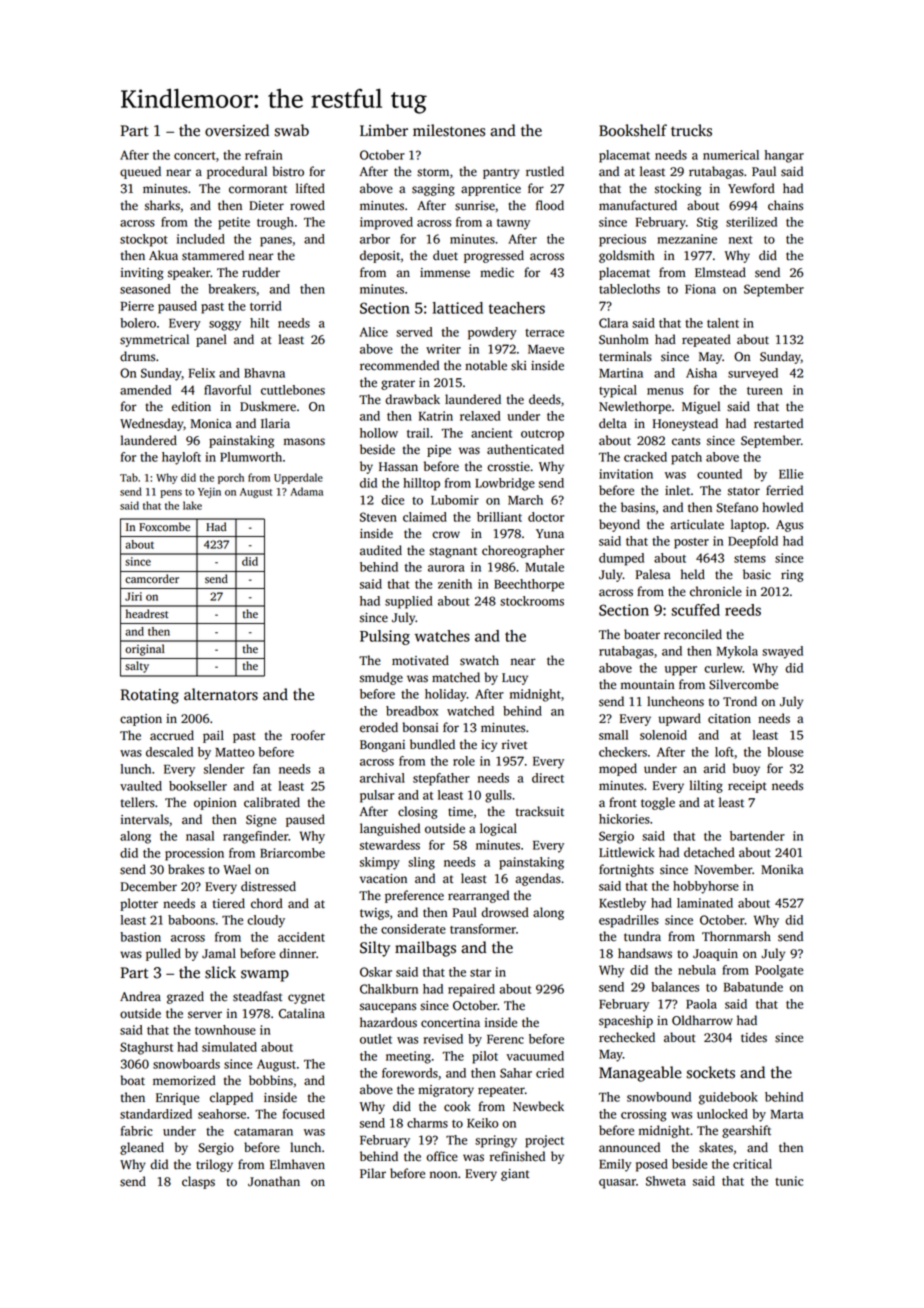  Describe the element at coordinates (257, 996) in the screenshot. I see `steadfast` at that location.
